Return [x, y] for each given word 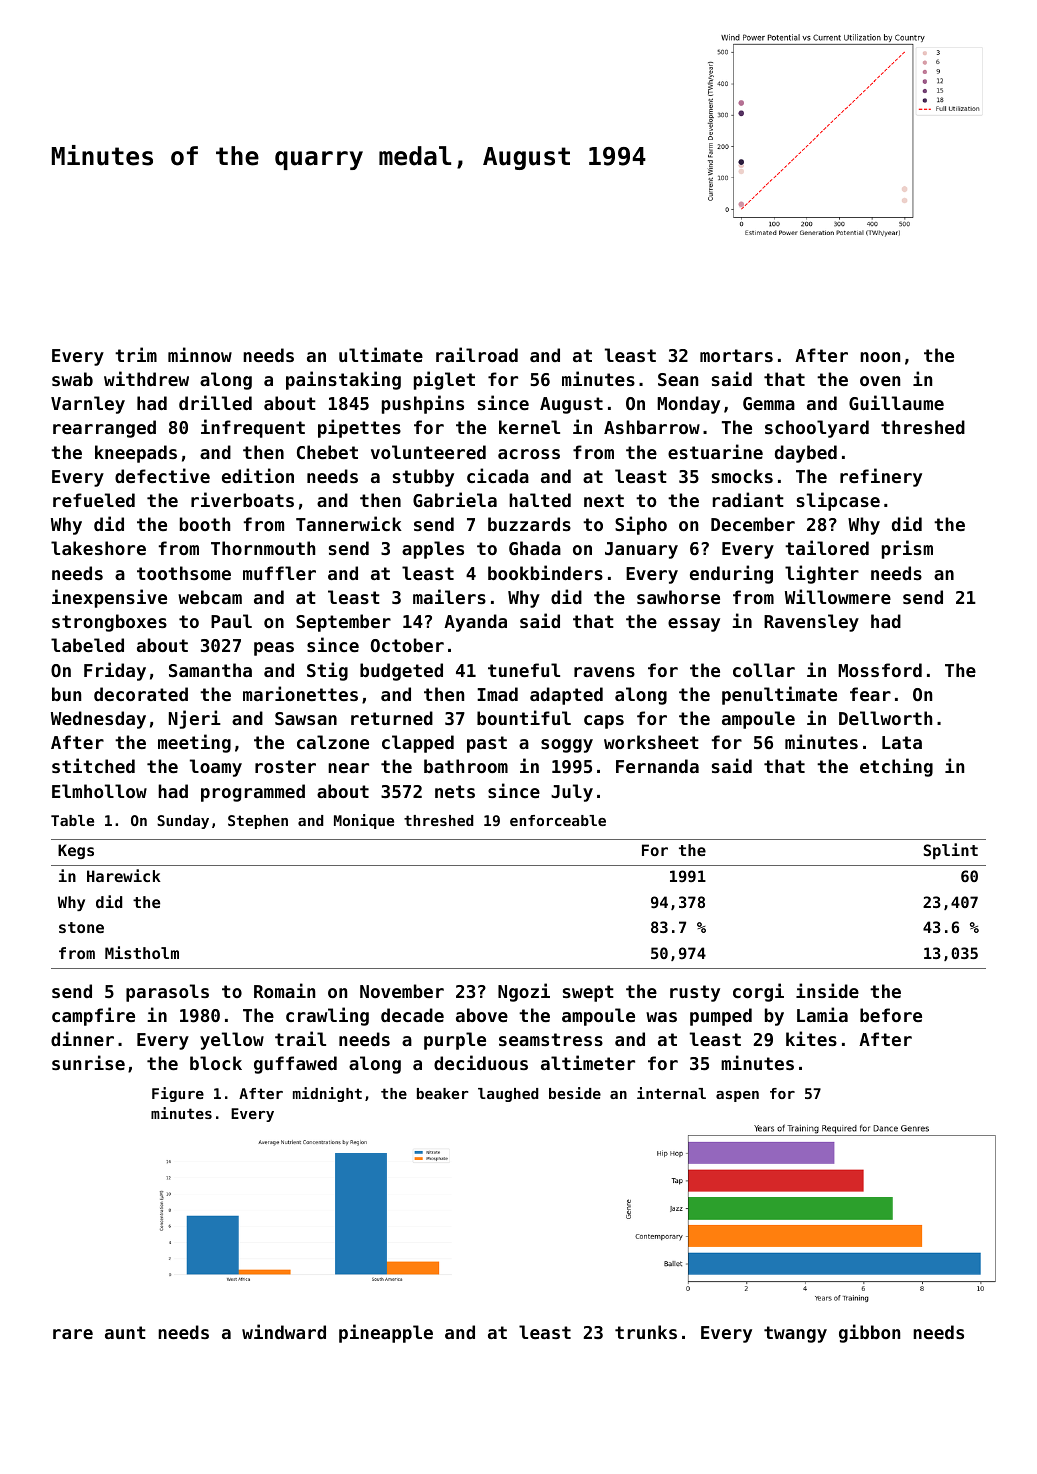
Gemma [769, 403]
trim [136, 354]
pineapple [386, 1333]
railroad [477, 354]
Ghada [535, 548]
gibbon [869, 1333]
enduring [731, 574]
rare [73, 1334]
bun [66, 694]
